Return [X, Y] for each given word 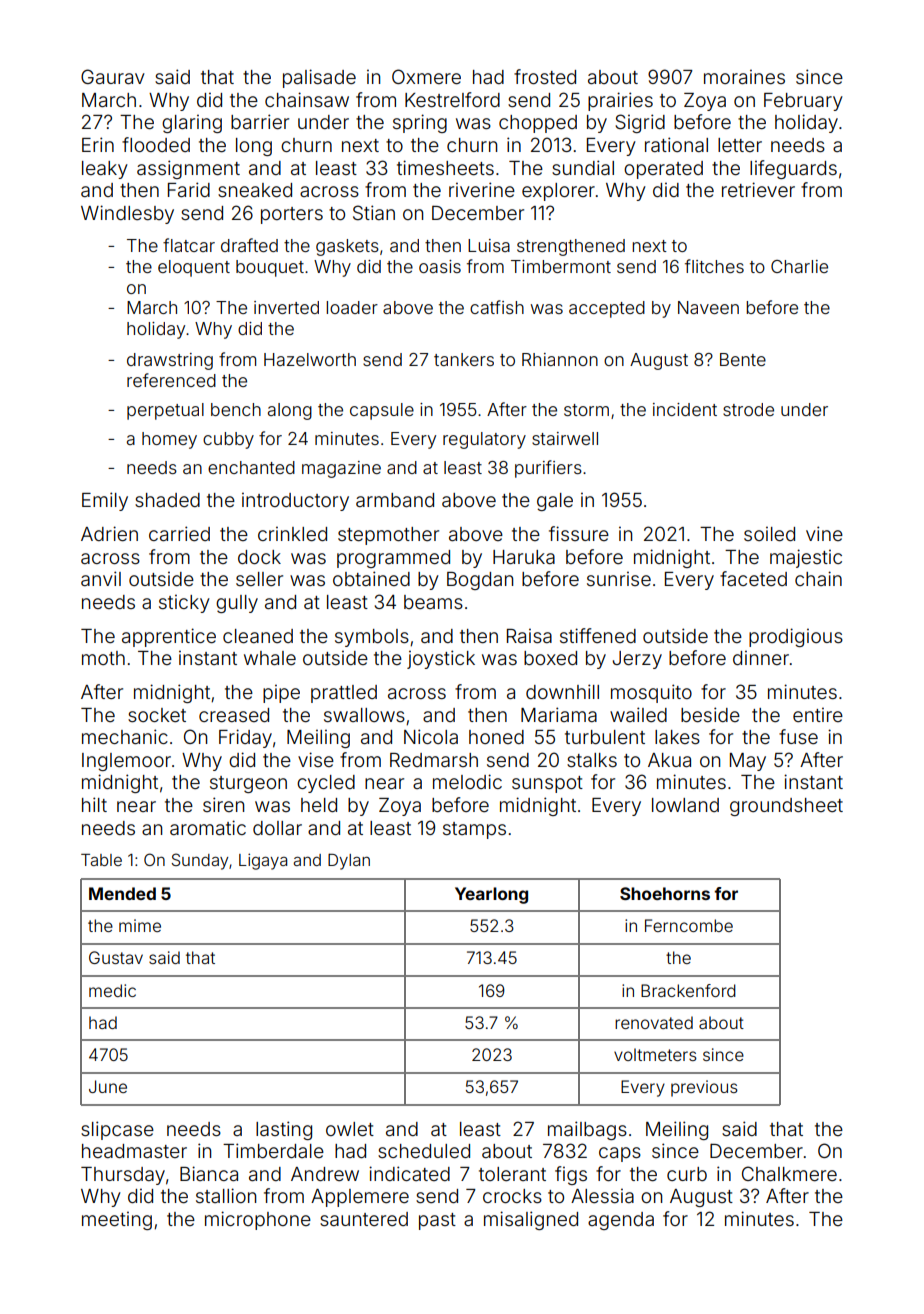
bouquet [270, 268]
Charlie [799, 266]
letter [740, 145]
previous [704, 1088]
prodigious [796, 637]
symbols [372, 638]
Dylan [349, 861]
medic [112, 990]
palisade [319, 78]
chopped [538, 124]
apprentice [169, 637]
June [108, 1086]
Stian [374, 212]
